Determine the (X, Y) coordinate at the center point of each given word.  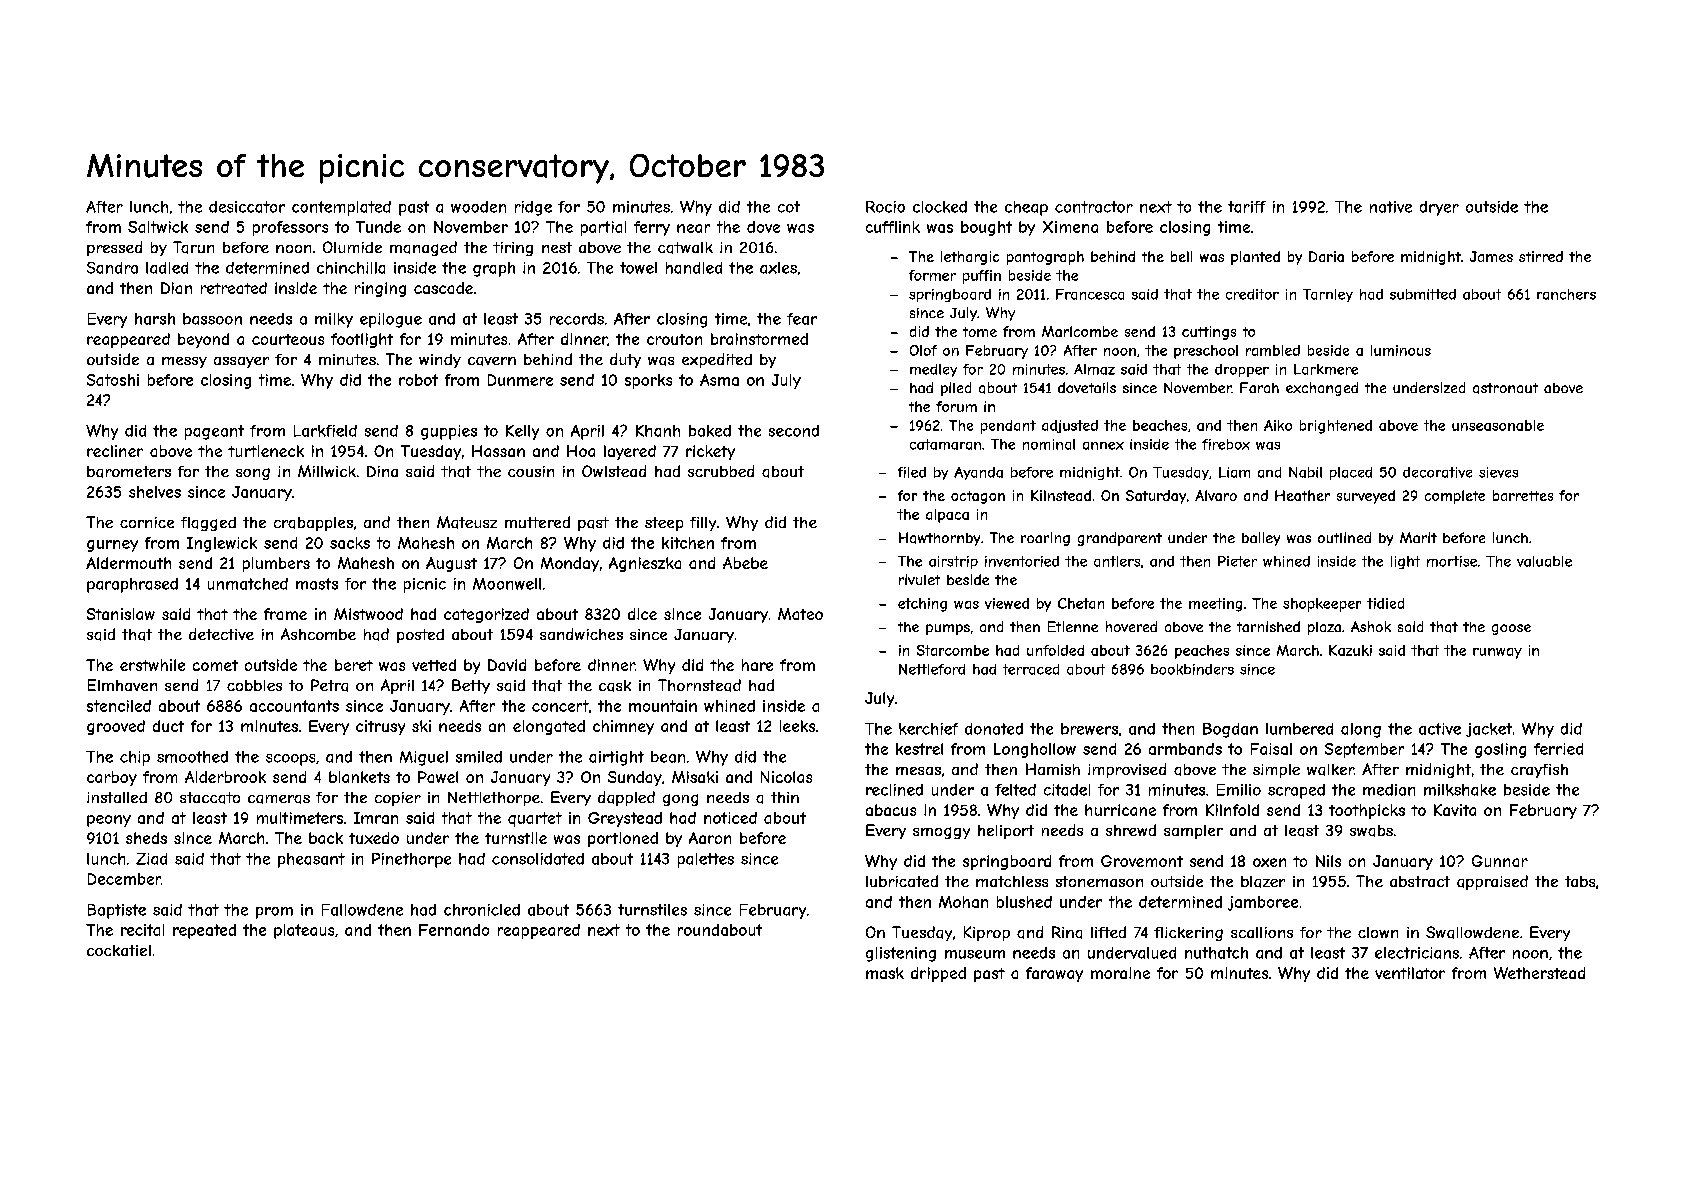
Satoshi (113, 380)
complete (1455, 497)
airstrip (953, 562)
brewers (1089, 729)
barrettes (1523, 495)
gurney (112, 546)
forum (956, 406)
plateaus (304, 931)
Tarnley (1328, 295)
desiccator (247, 207)
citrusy (380, 727)
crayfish (1539, 771)
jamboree (1263, 903)
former (932, 275)
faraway (1054, 974)
